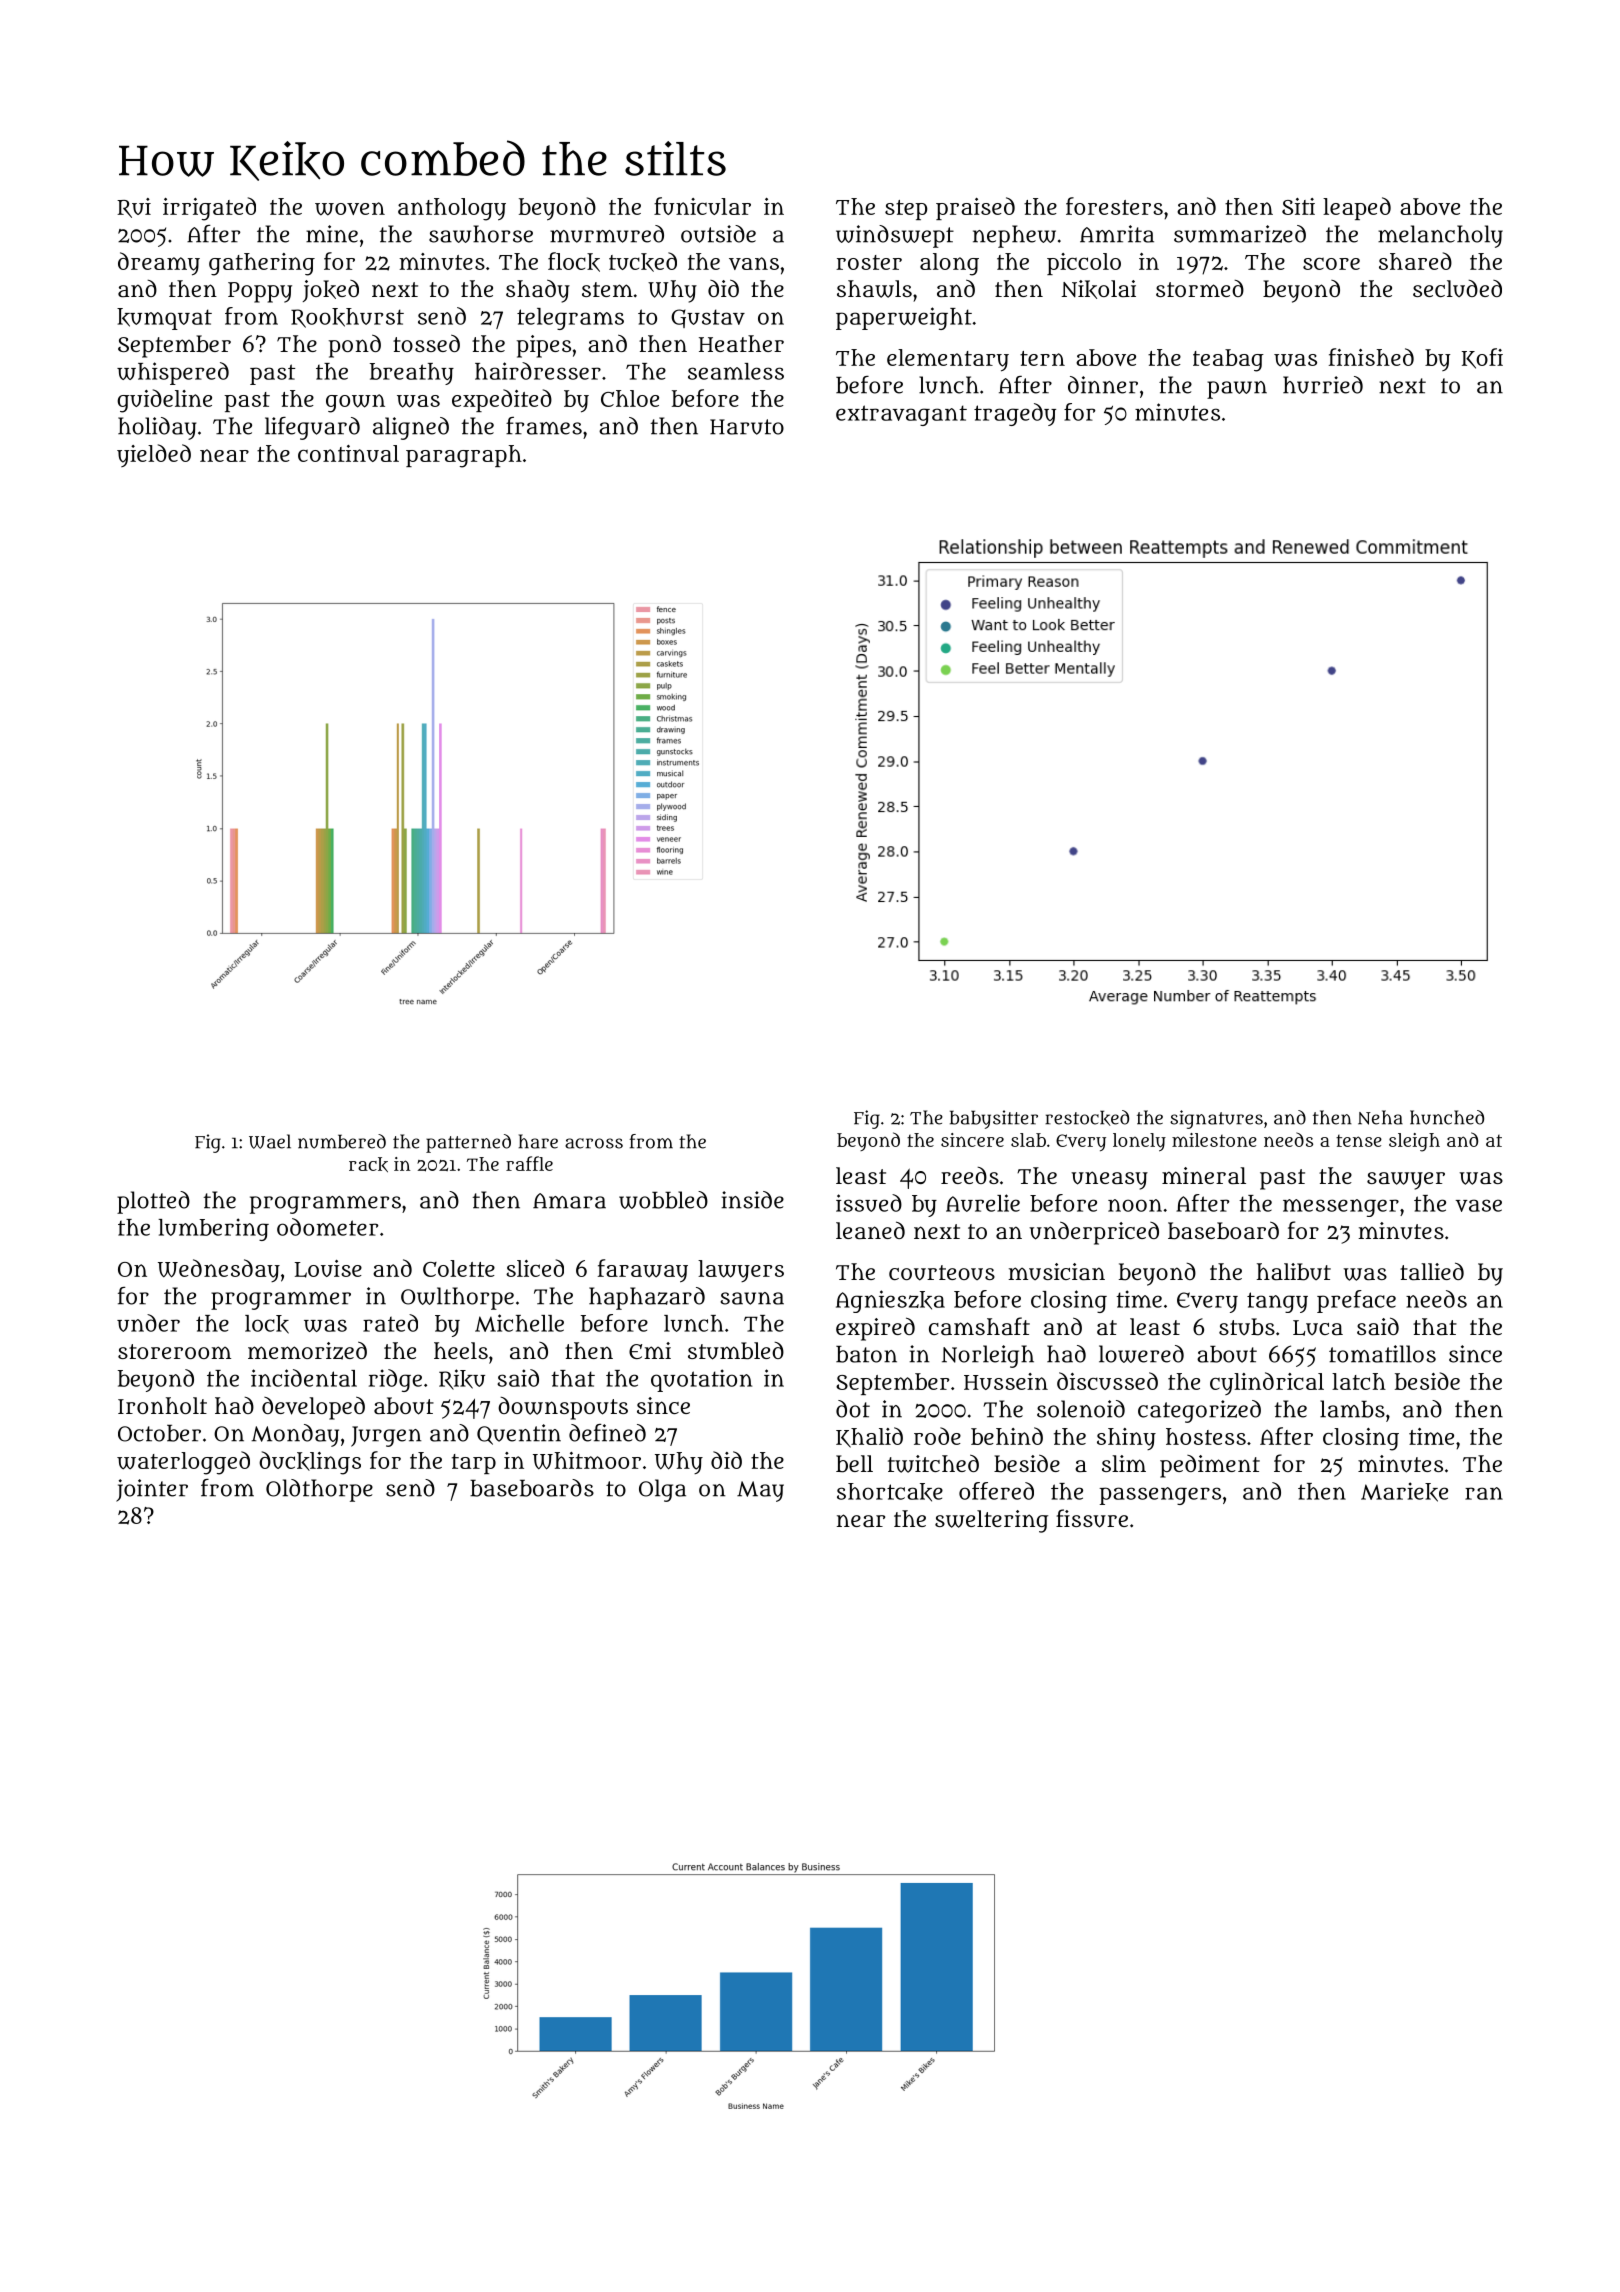 This screenshot has width=1620, height=2292. I want to click on Oldthorpe, so click(319, 1490).
